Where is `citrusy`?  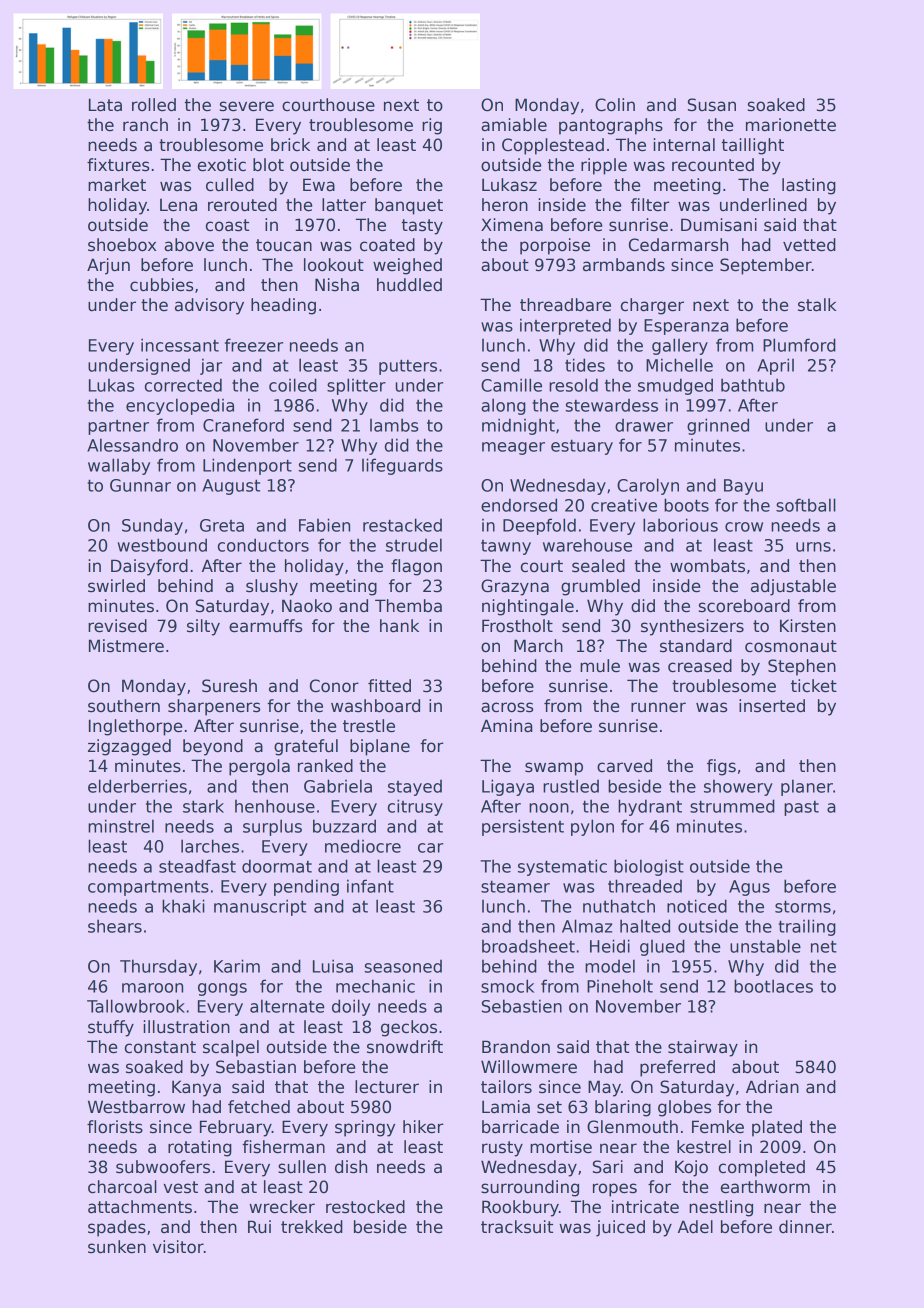 citrusy is located at coordinates (415, 807).
